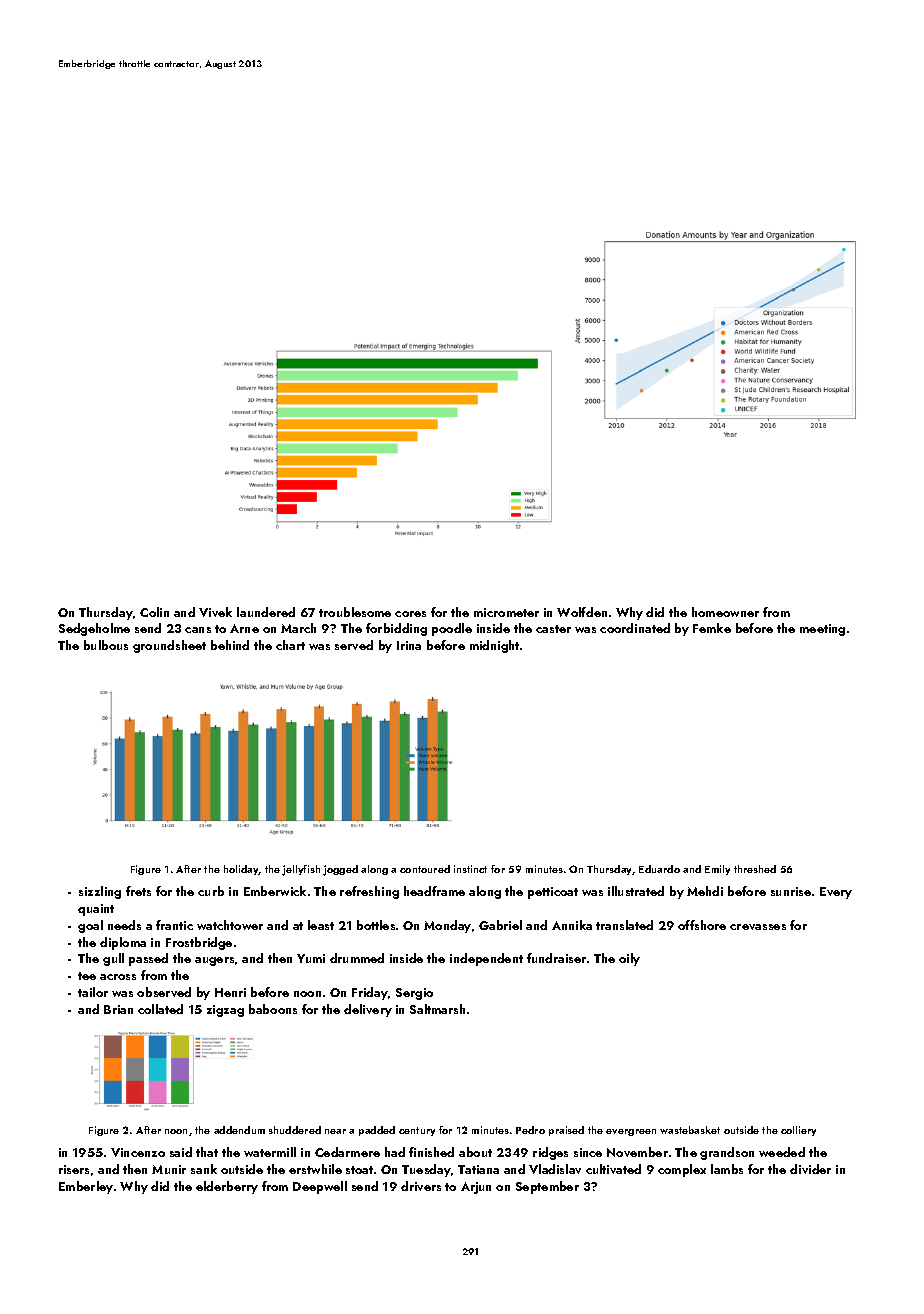  I want to click on cans, so click(198, 630).
